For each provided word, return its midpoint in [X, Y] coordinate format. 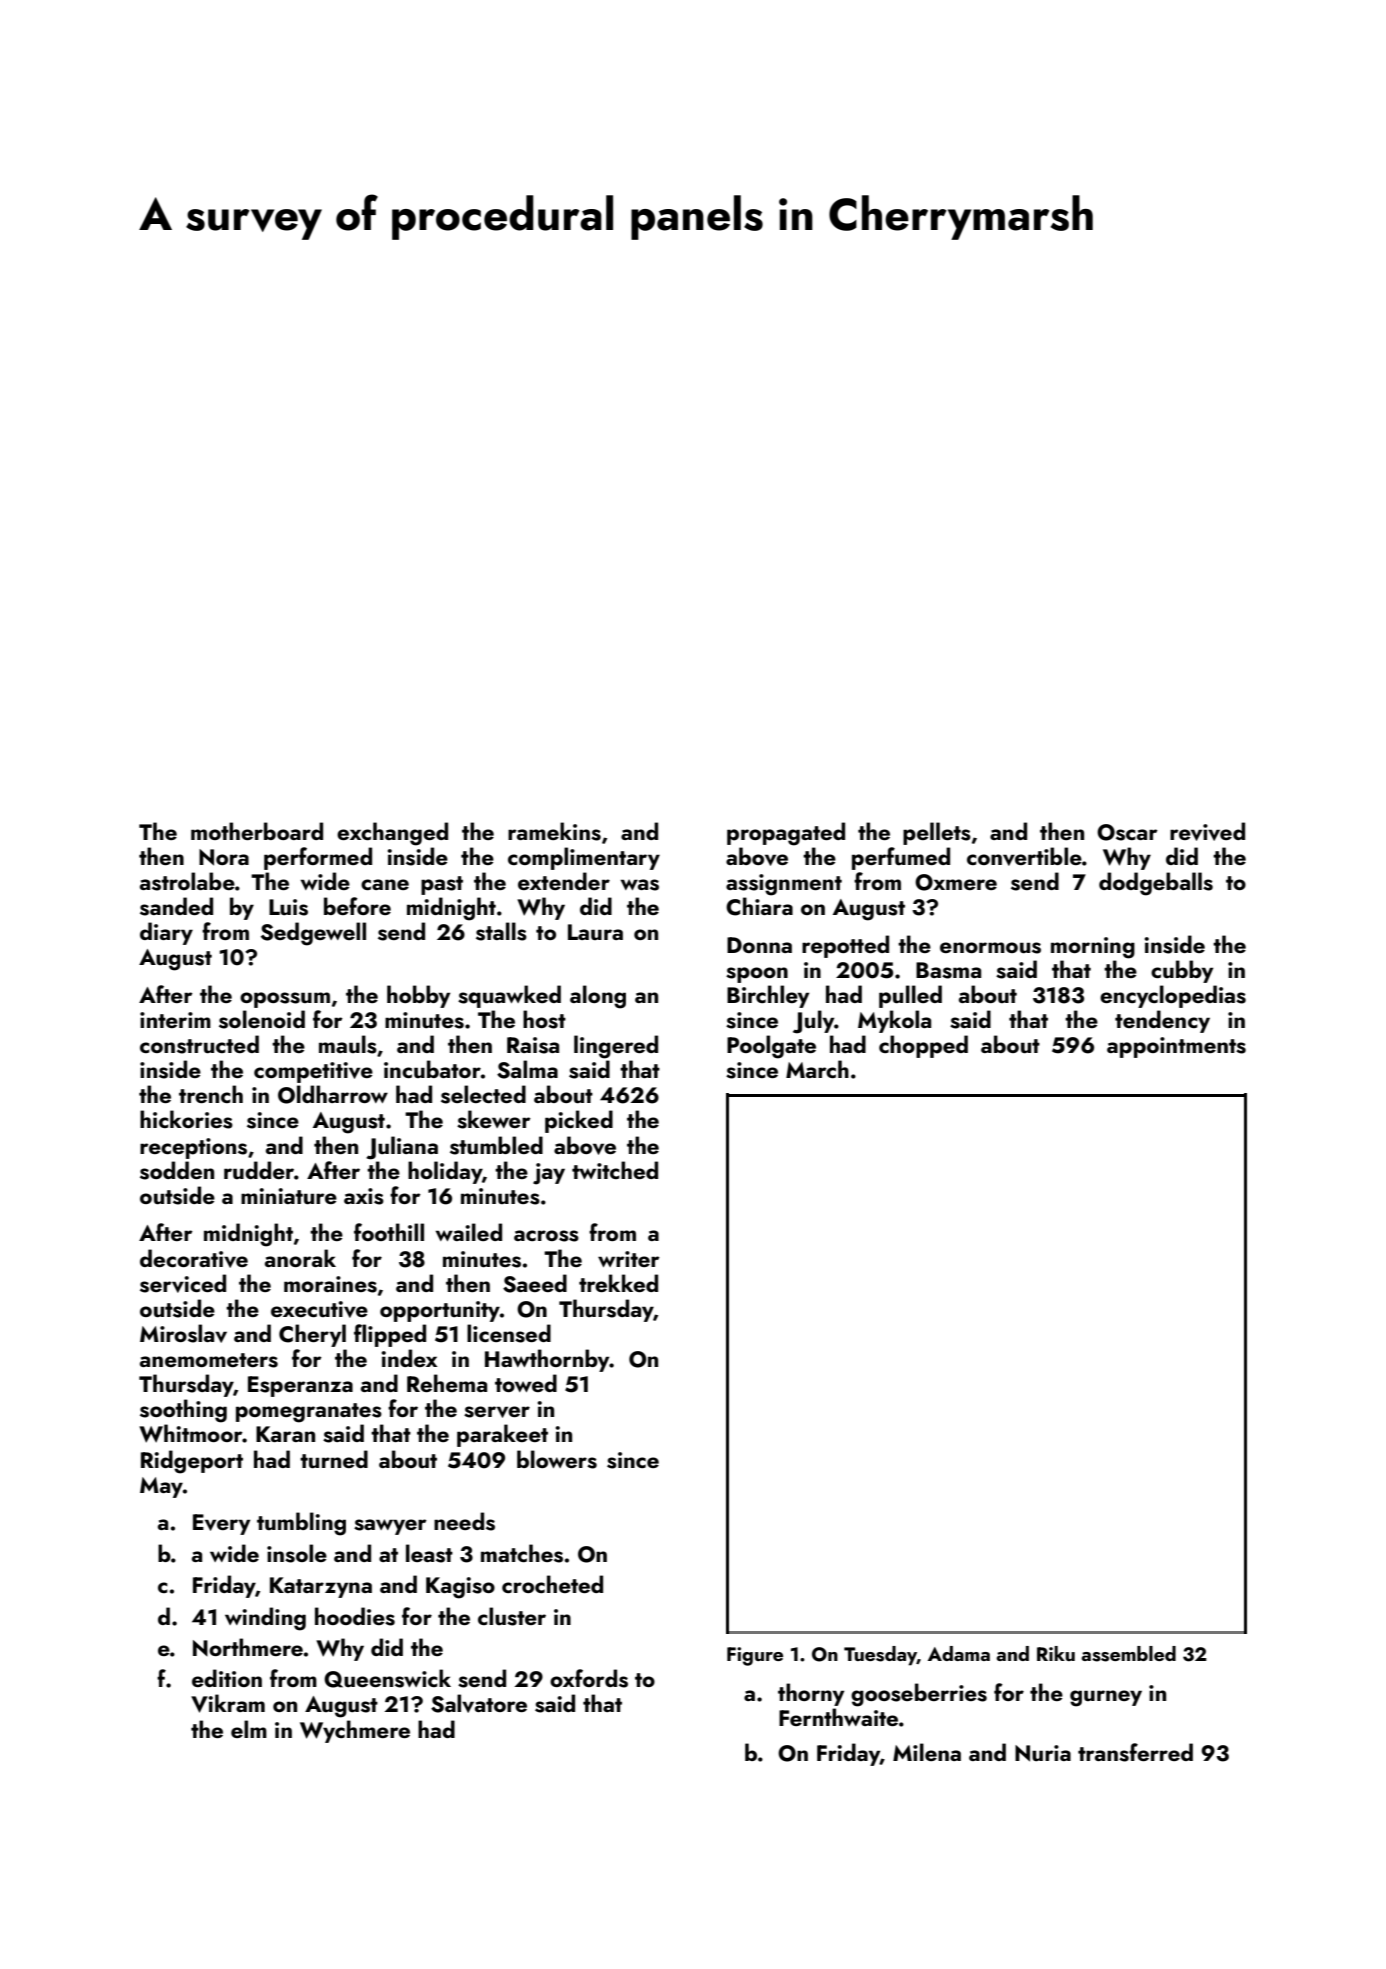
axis [364, 1196]
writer [629, 1259]
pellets [937, 833]
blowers [557, 1459]
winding [265, 1619]
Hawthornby [547, 1360]
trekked [618, 1283]
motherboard [257, 831]
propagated [786, 834]
